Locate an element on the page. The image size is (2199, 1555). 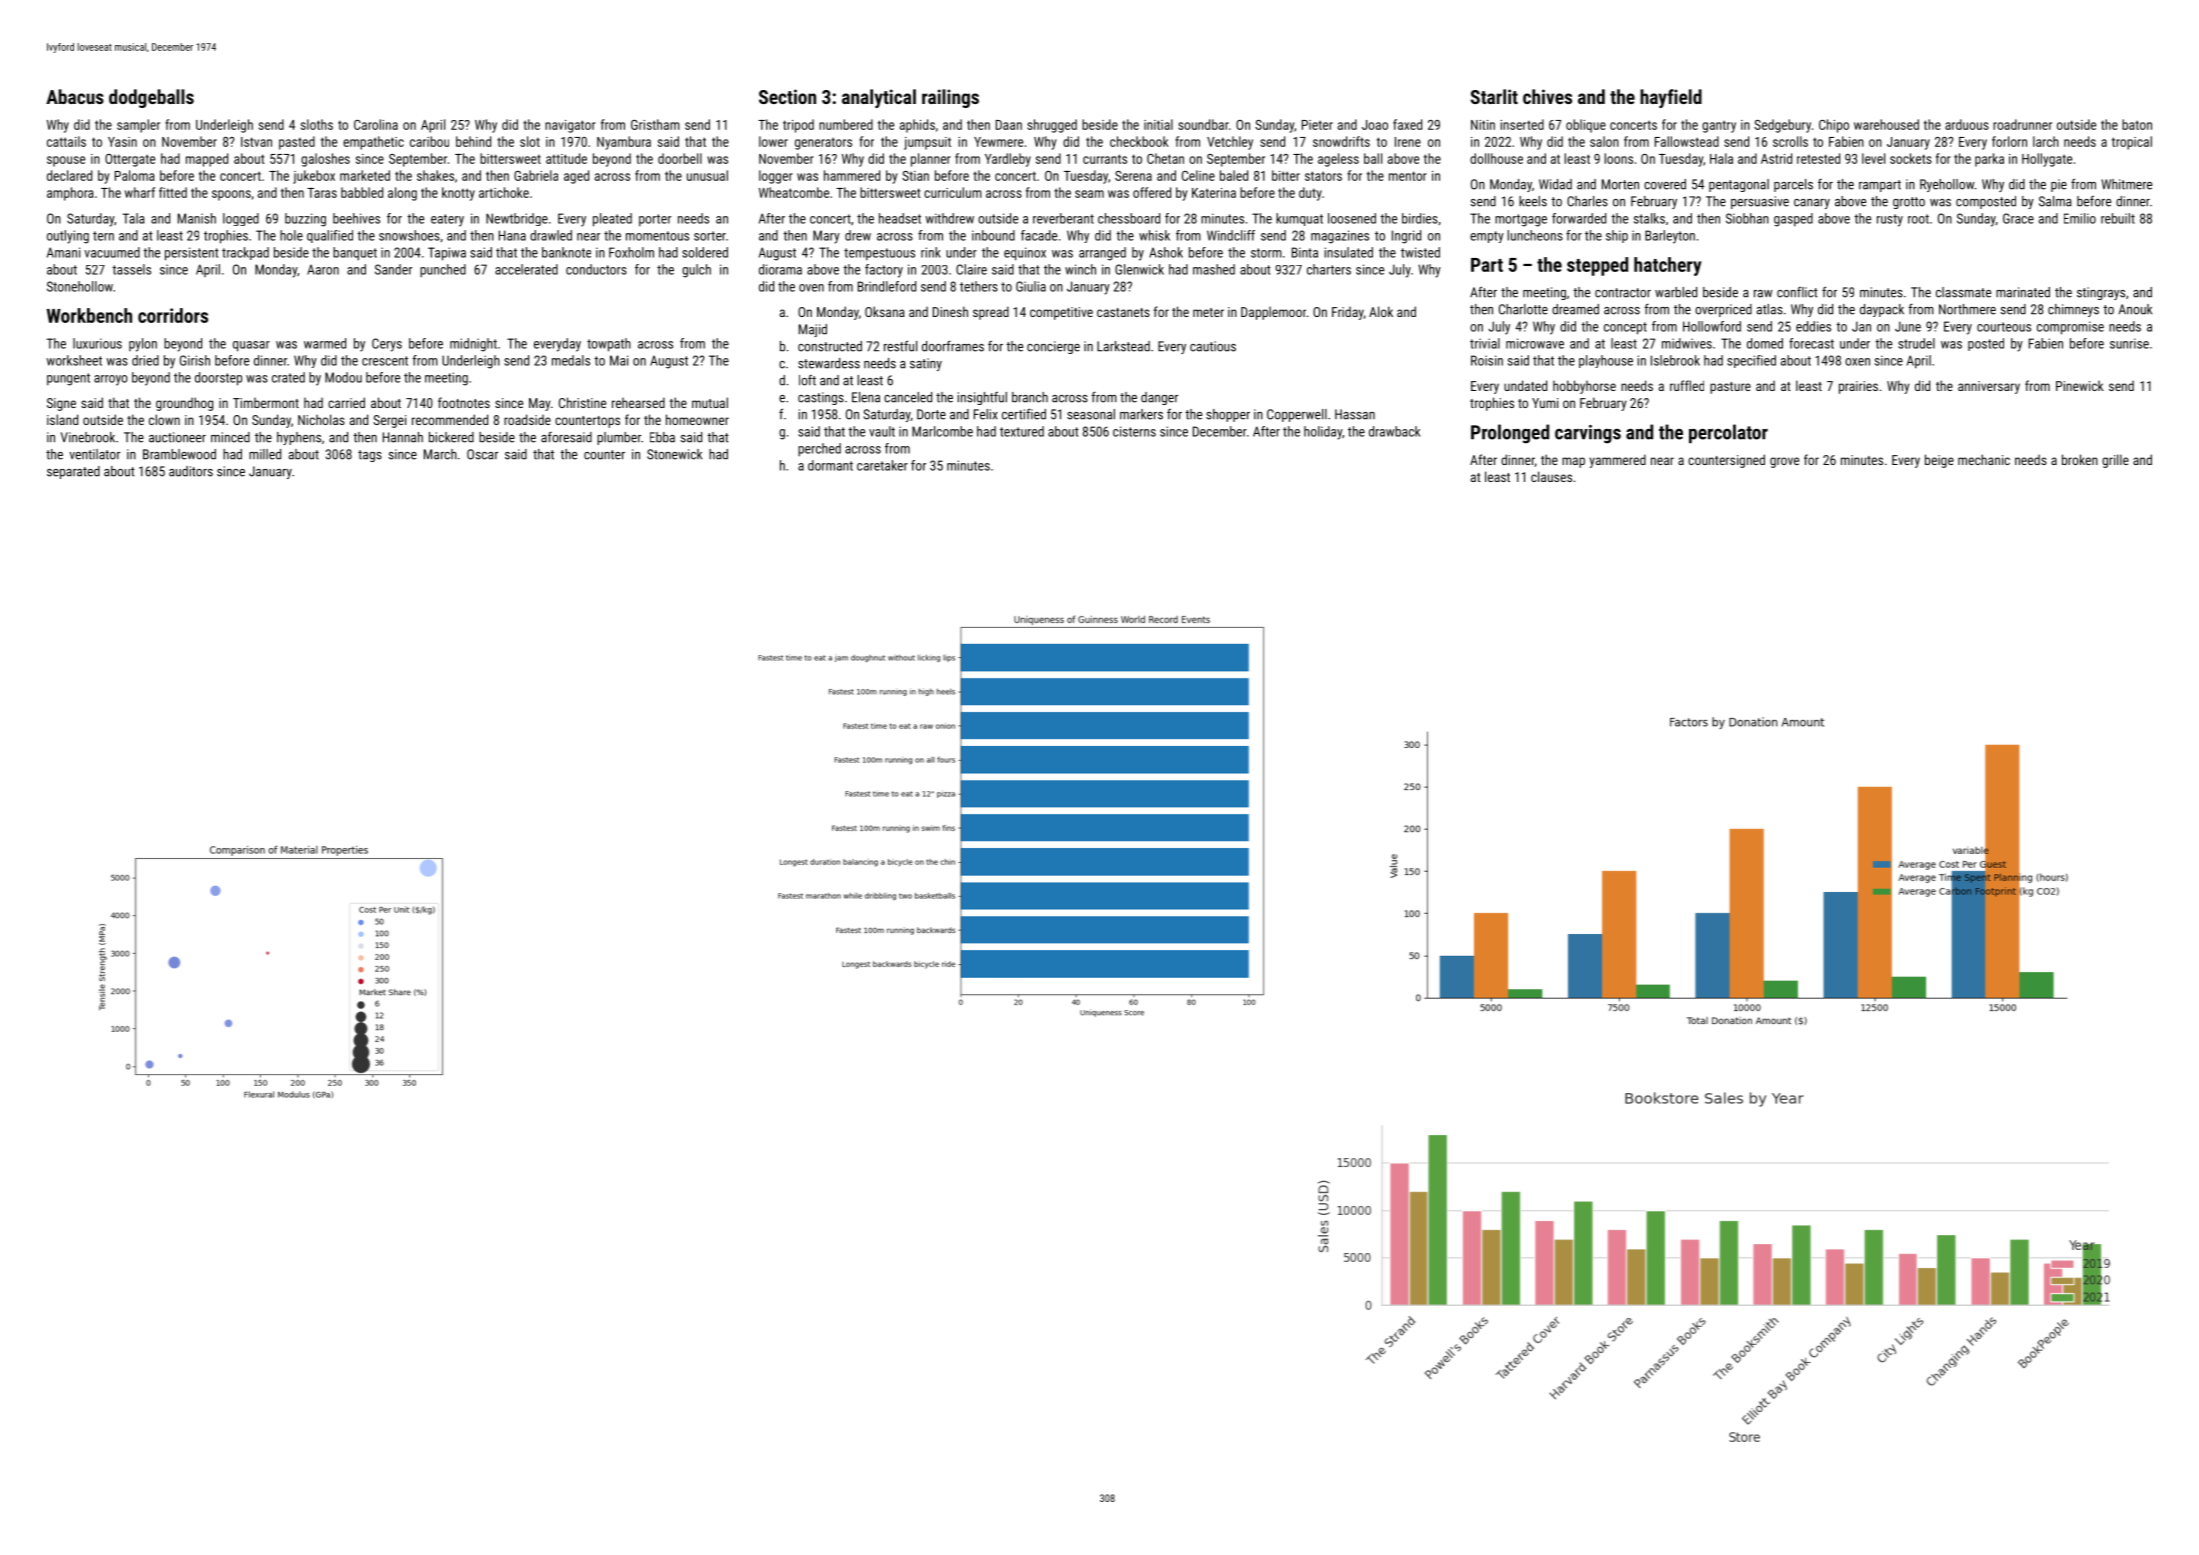
Vetchley is located at coordinates (1230, 143).
